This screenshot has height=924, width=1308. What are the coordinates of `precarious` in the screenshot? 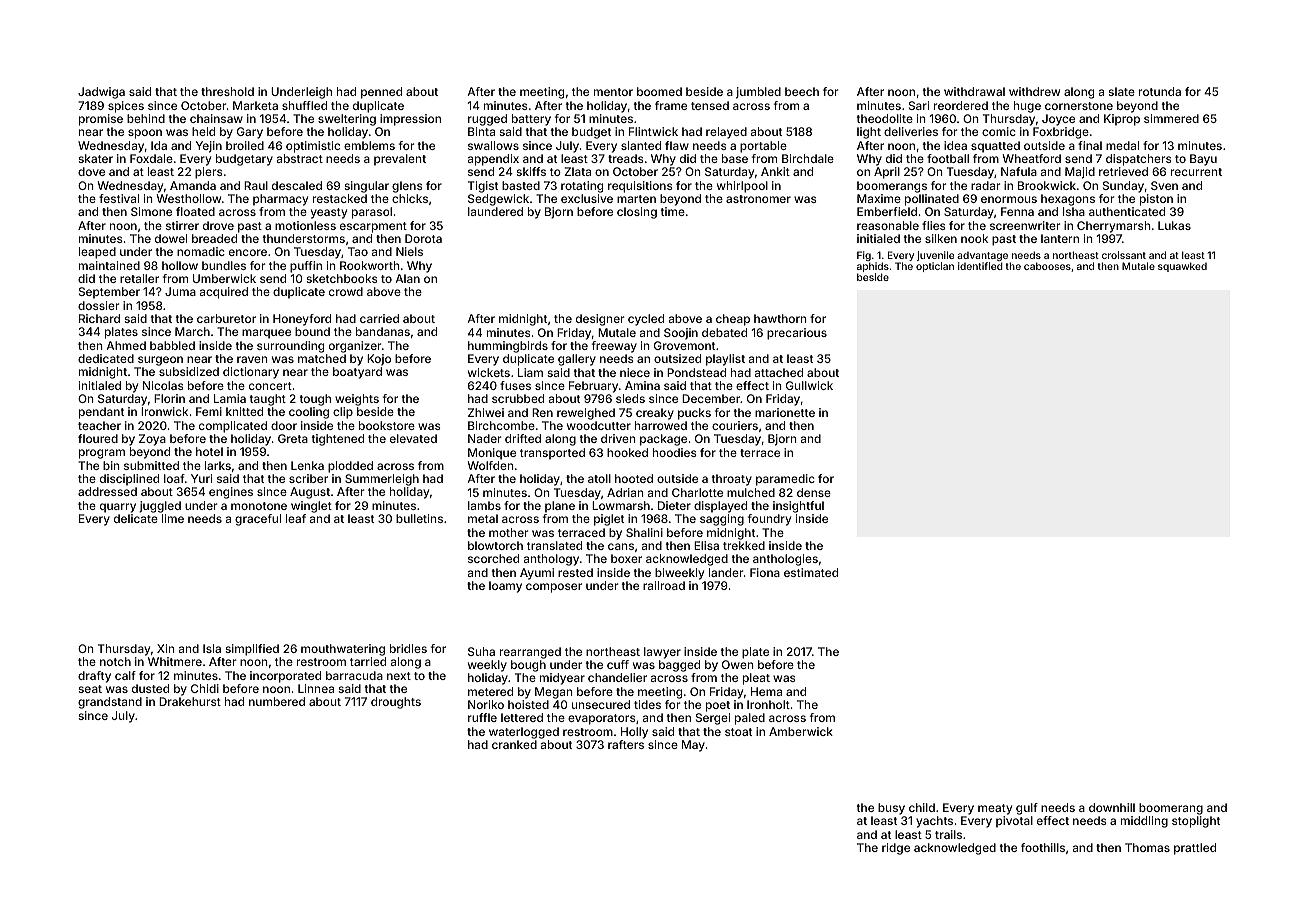 It's located at (797, 334).
